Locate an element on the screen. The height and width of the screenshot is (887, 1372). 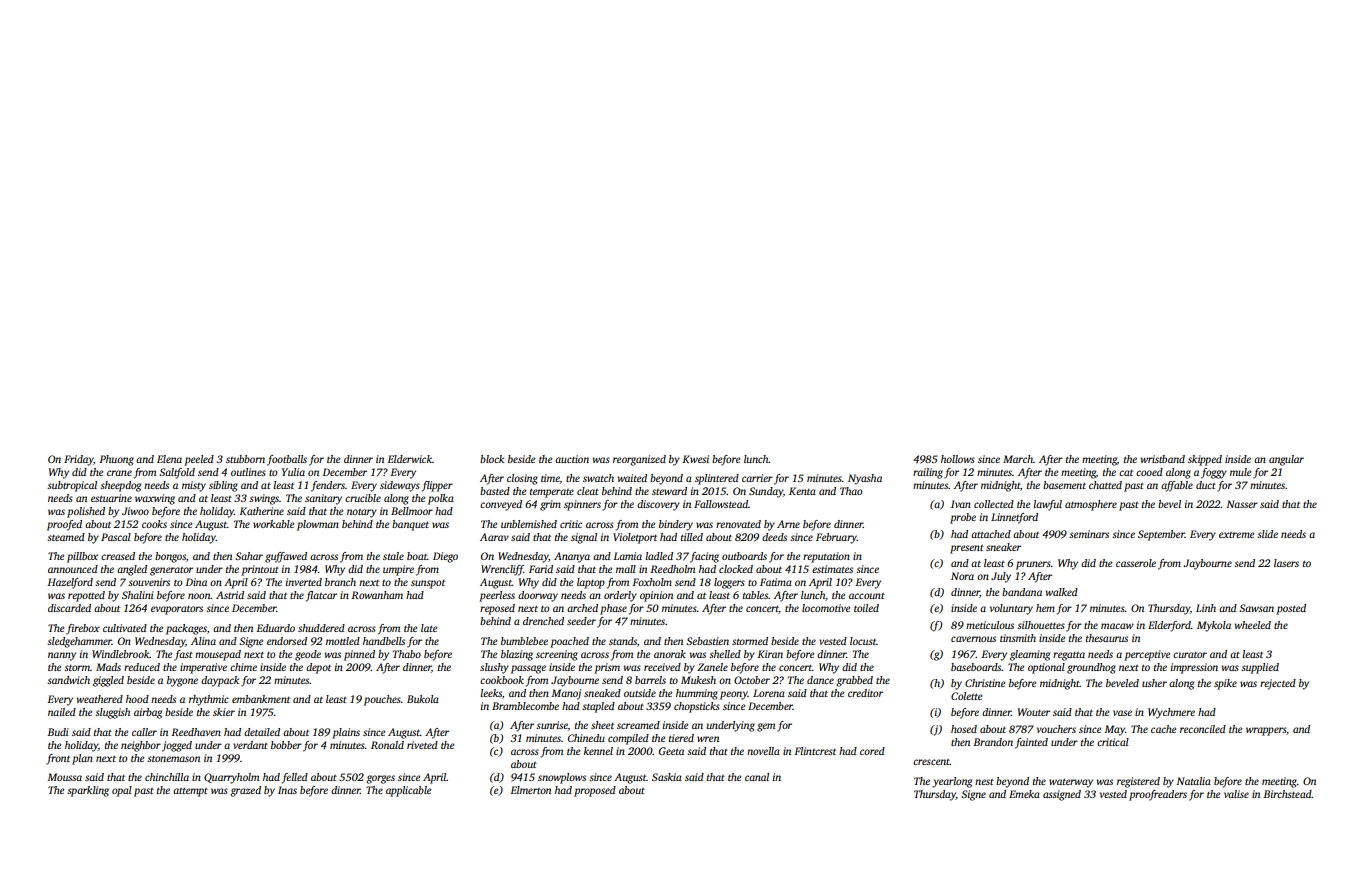
Kwesi is located at coordinates (695, 459).
